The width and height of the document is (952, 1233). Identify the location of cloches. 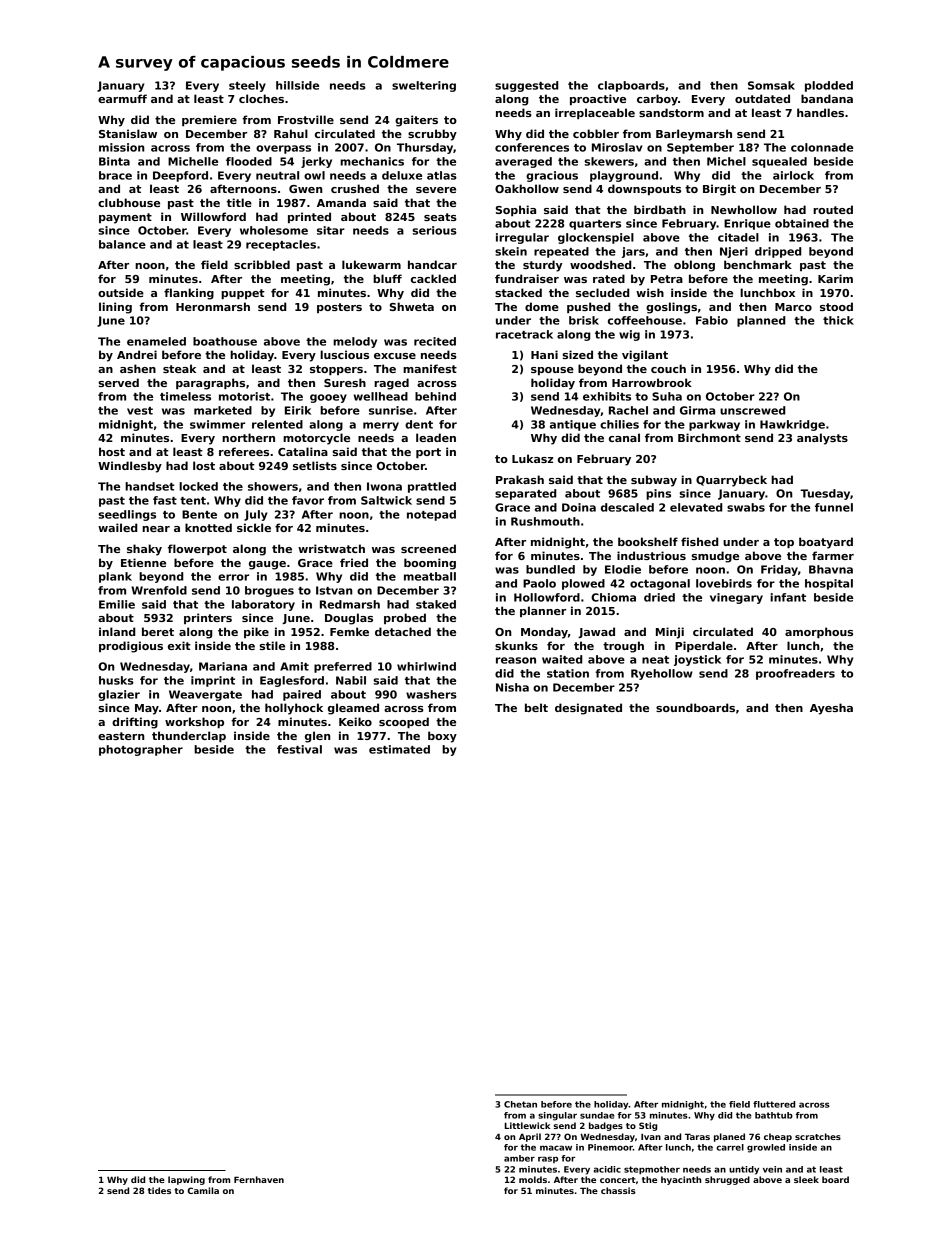
(261, 98).
